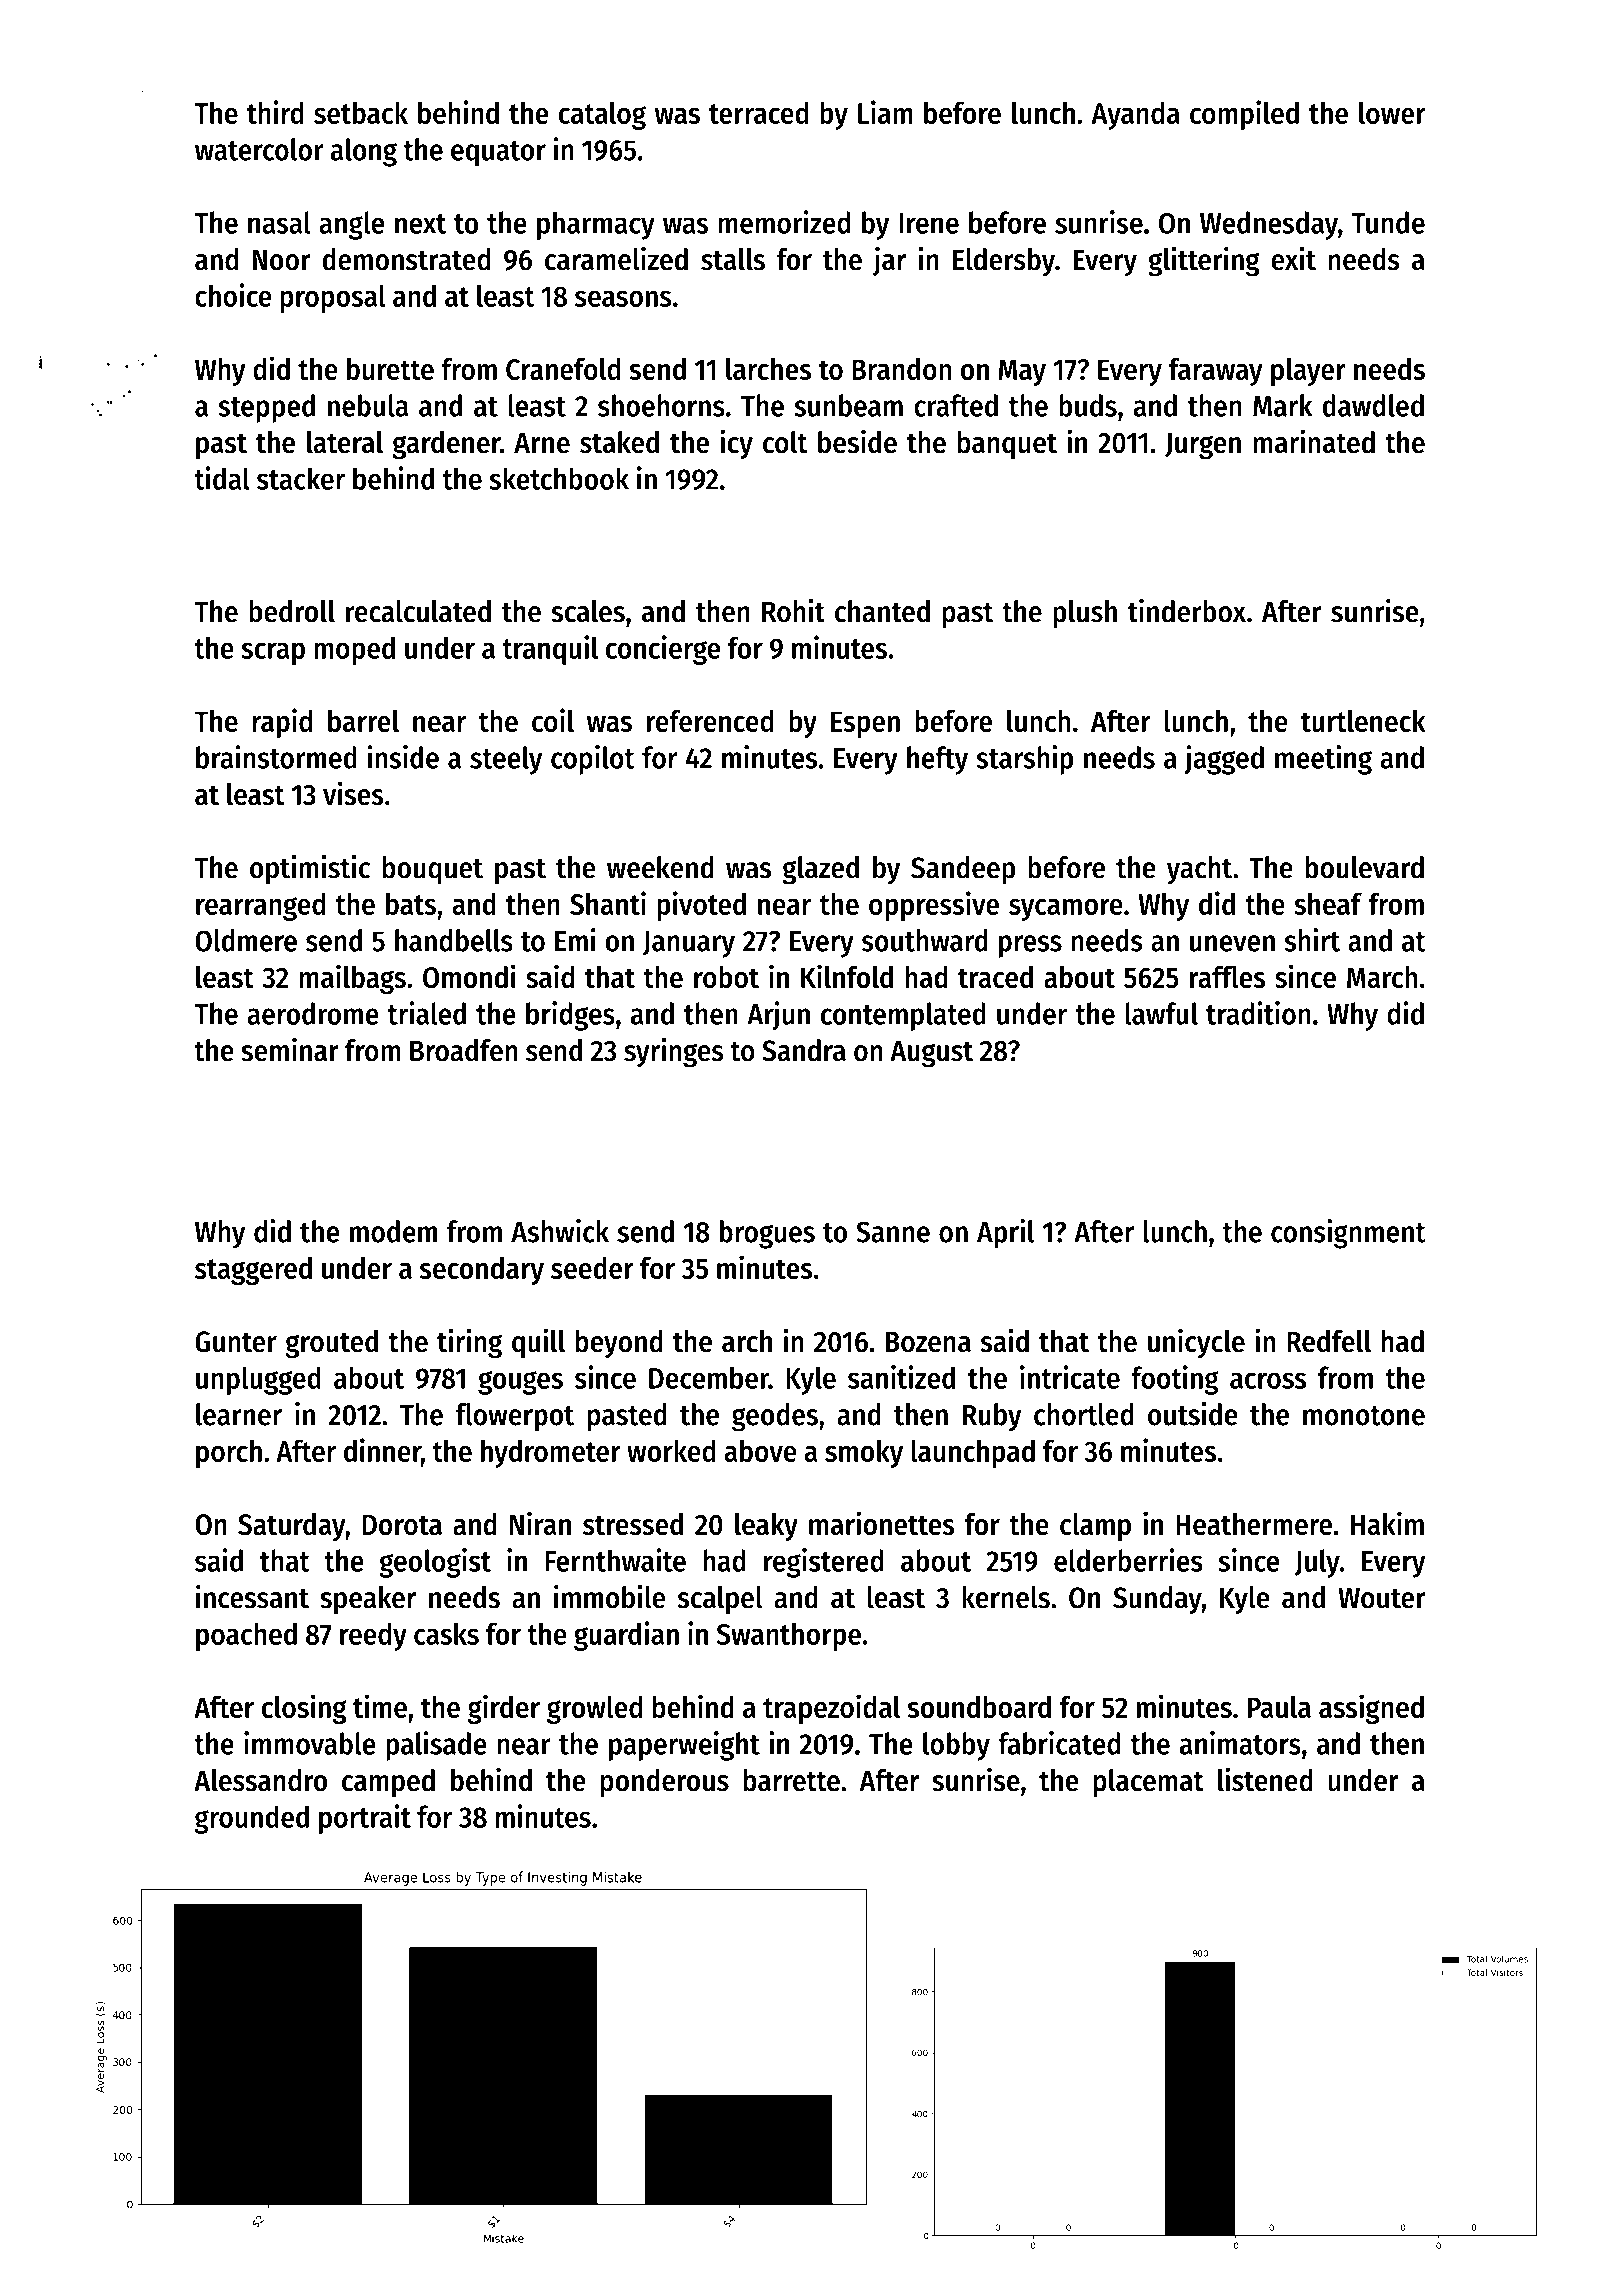  What do you see at coordinates (791, 1780) in the document?
I see `barrette` at bounding box center [791, 1780].
